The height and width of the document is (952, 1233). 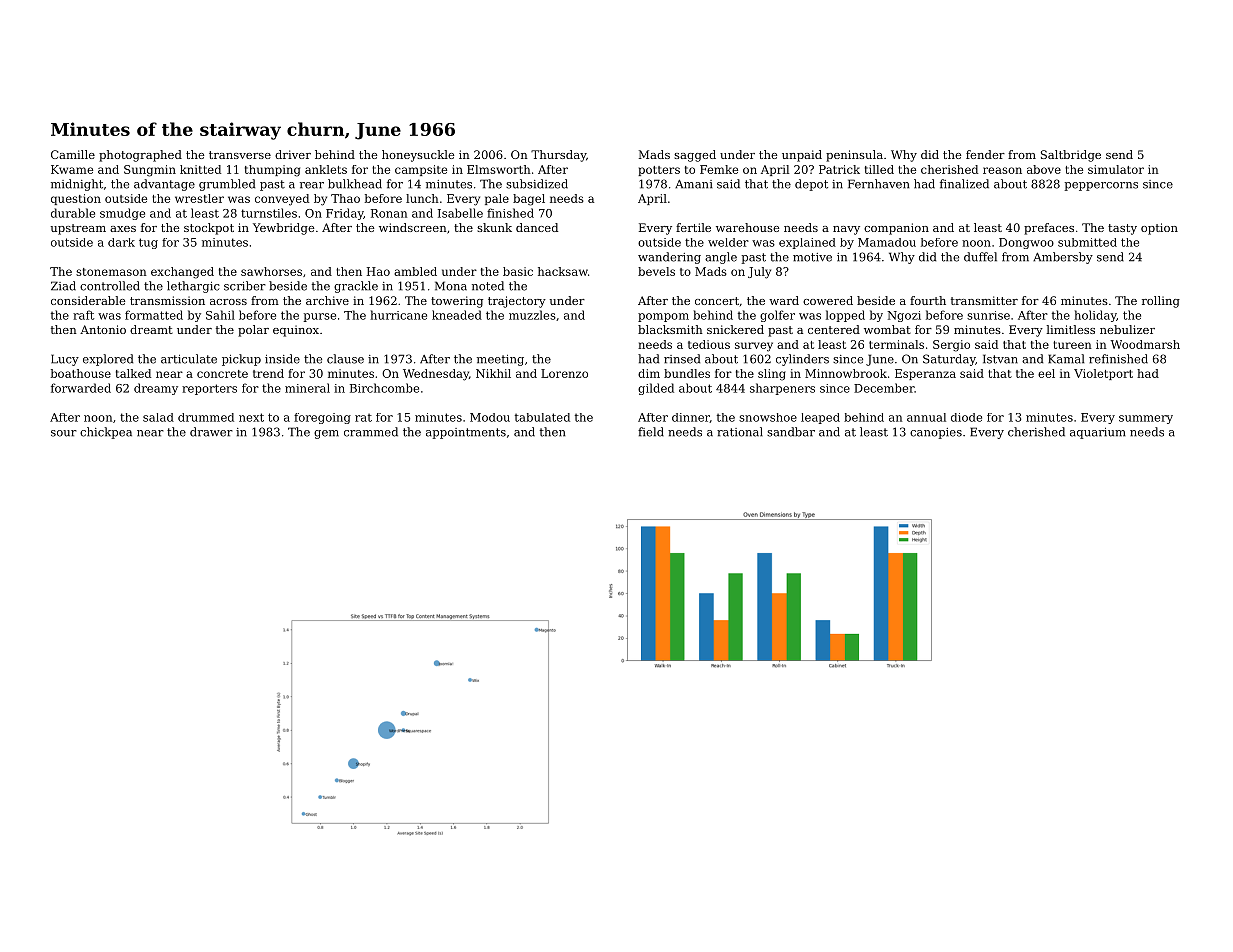 I want to click on concert, so click(x=717, y=301).
